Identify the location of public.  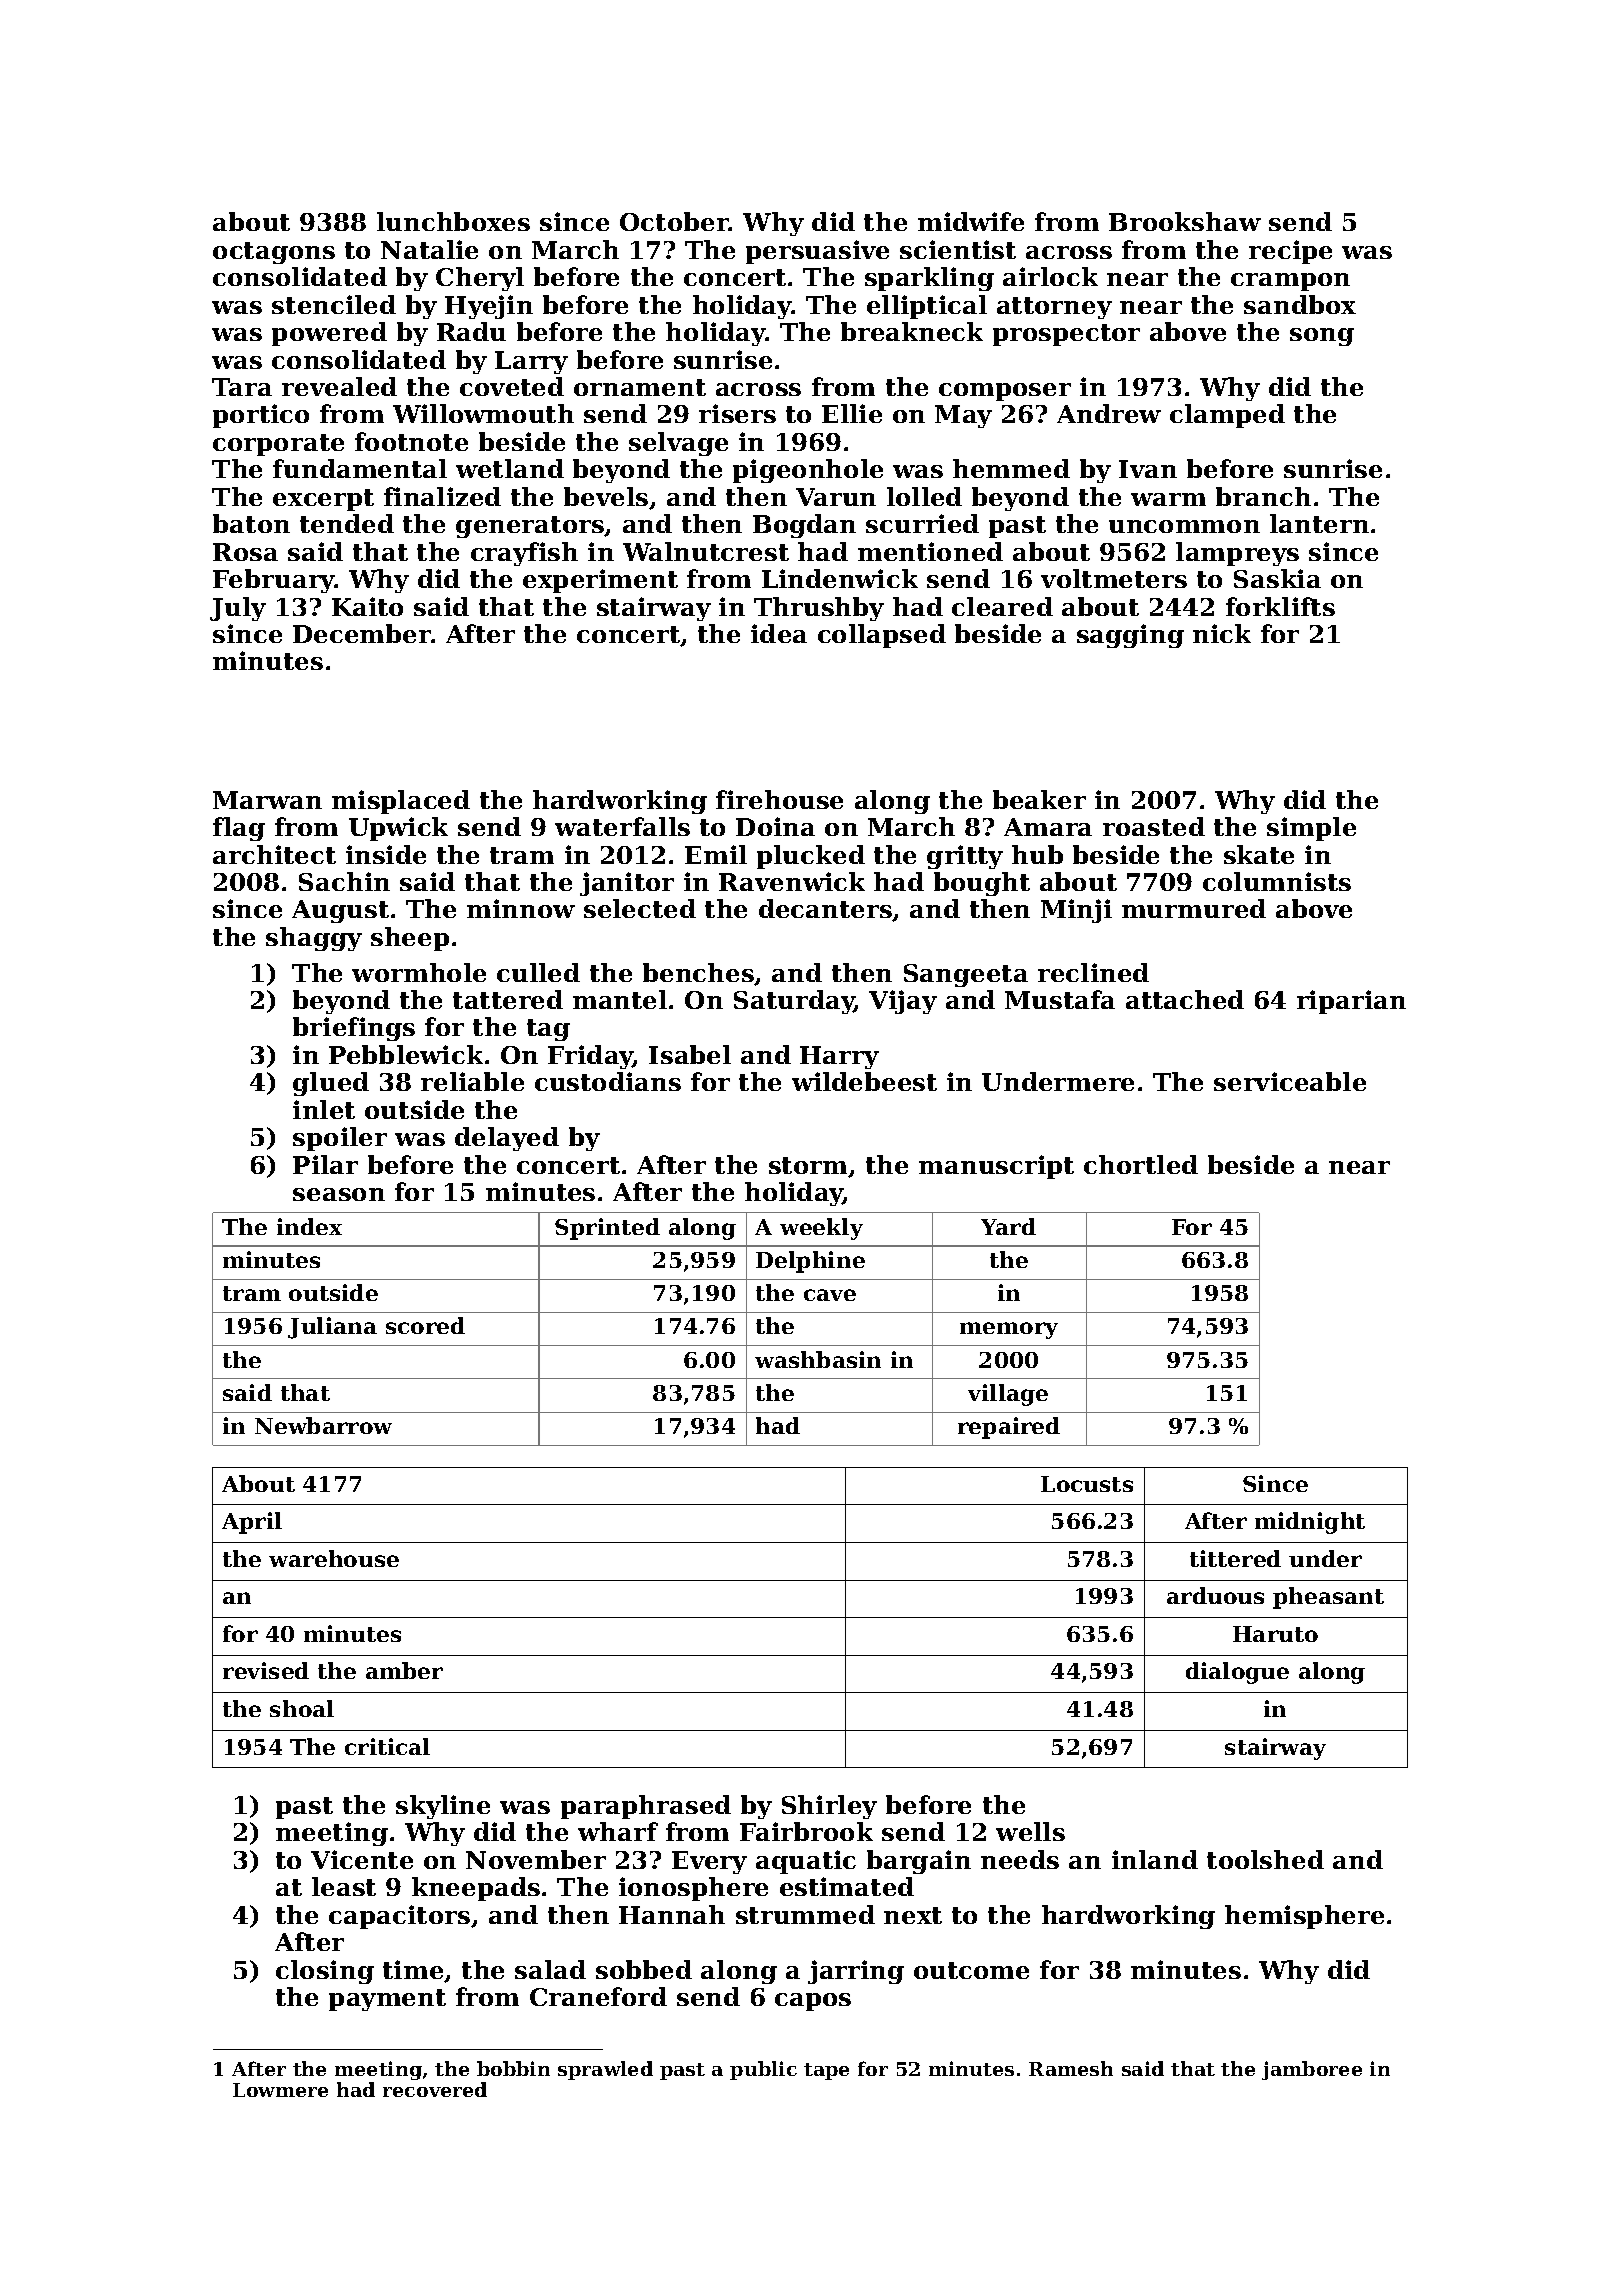
(763, 2070).
